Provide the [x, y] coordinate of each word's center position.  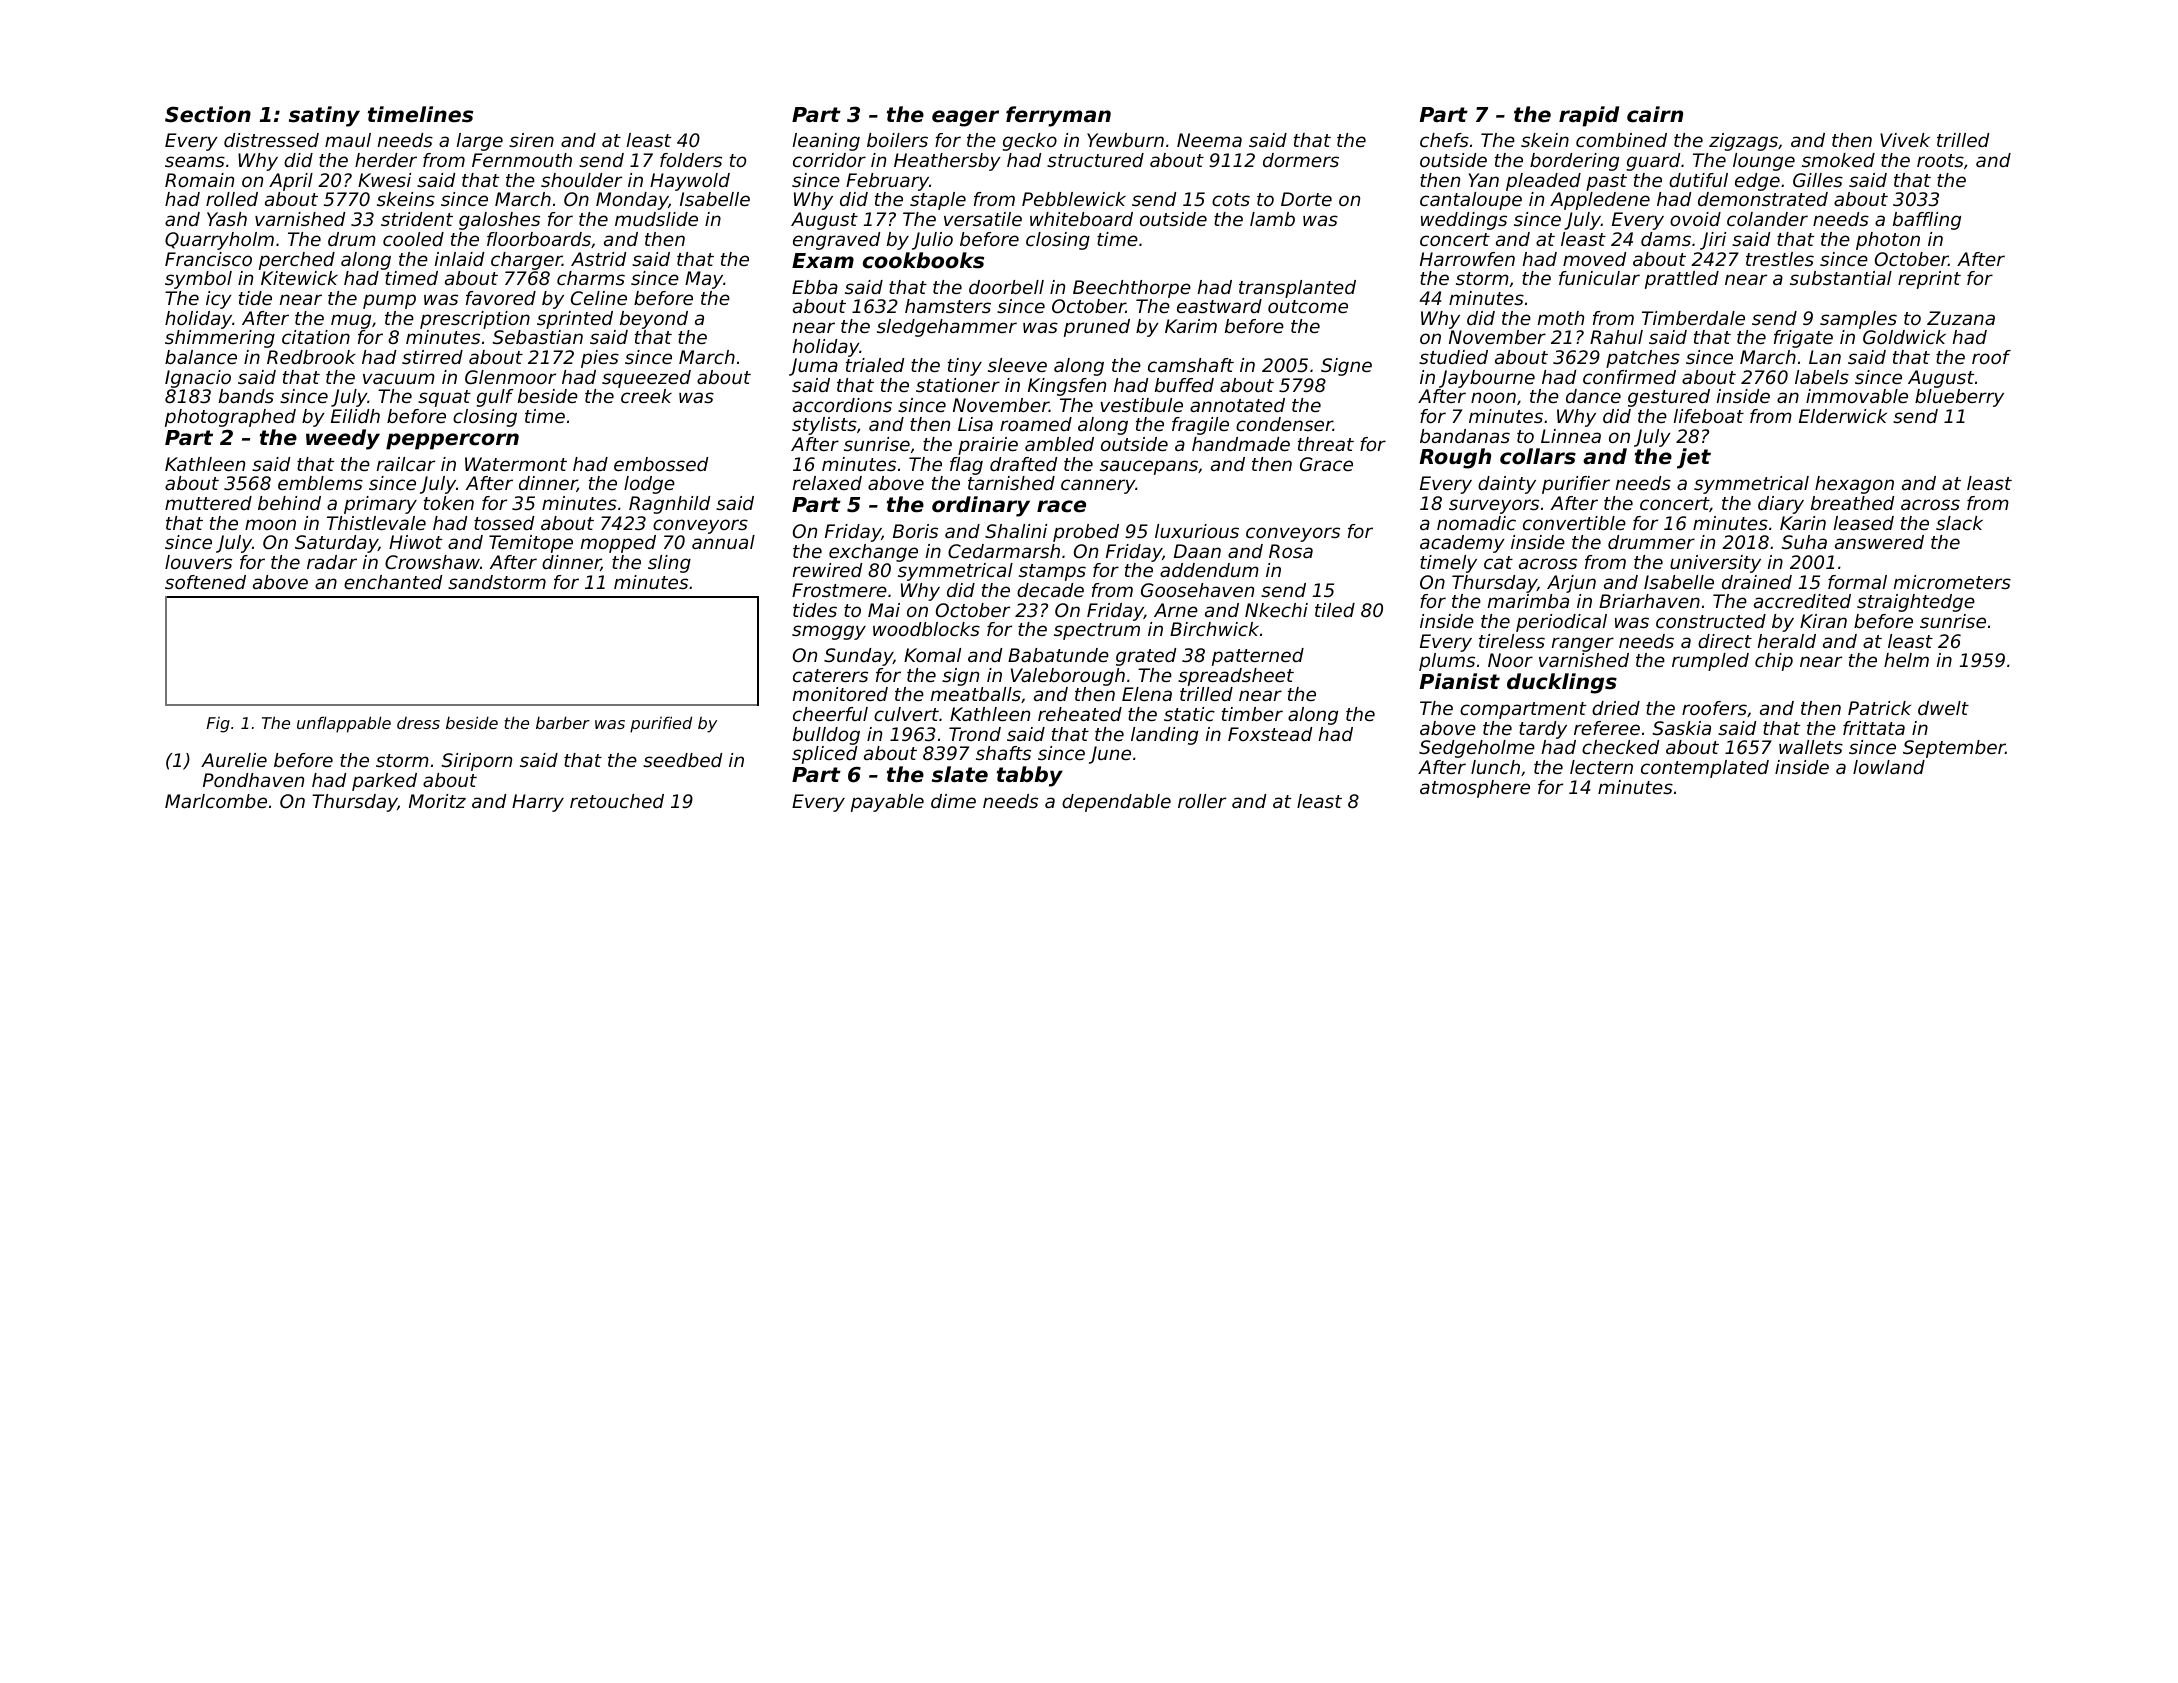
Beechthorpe [1132, 289]
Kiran [1823, 621]
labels [1822, 377]
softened [205, 582]
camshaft [1191, 365]
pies [600, 359]
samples [1858, 320]
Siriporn [477, 762]
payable [887, 803]
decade [1050, 590]
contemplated [1705, 769]
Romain [199, 180]
